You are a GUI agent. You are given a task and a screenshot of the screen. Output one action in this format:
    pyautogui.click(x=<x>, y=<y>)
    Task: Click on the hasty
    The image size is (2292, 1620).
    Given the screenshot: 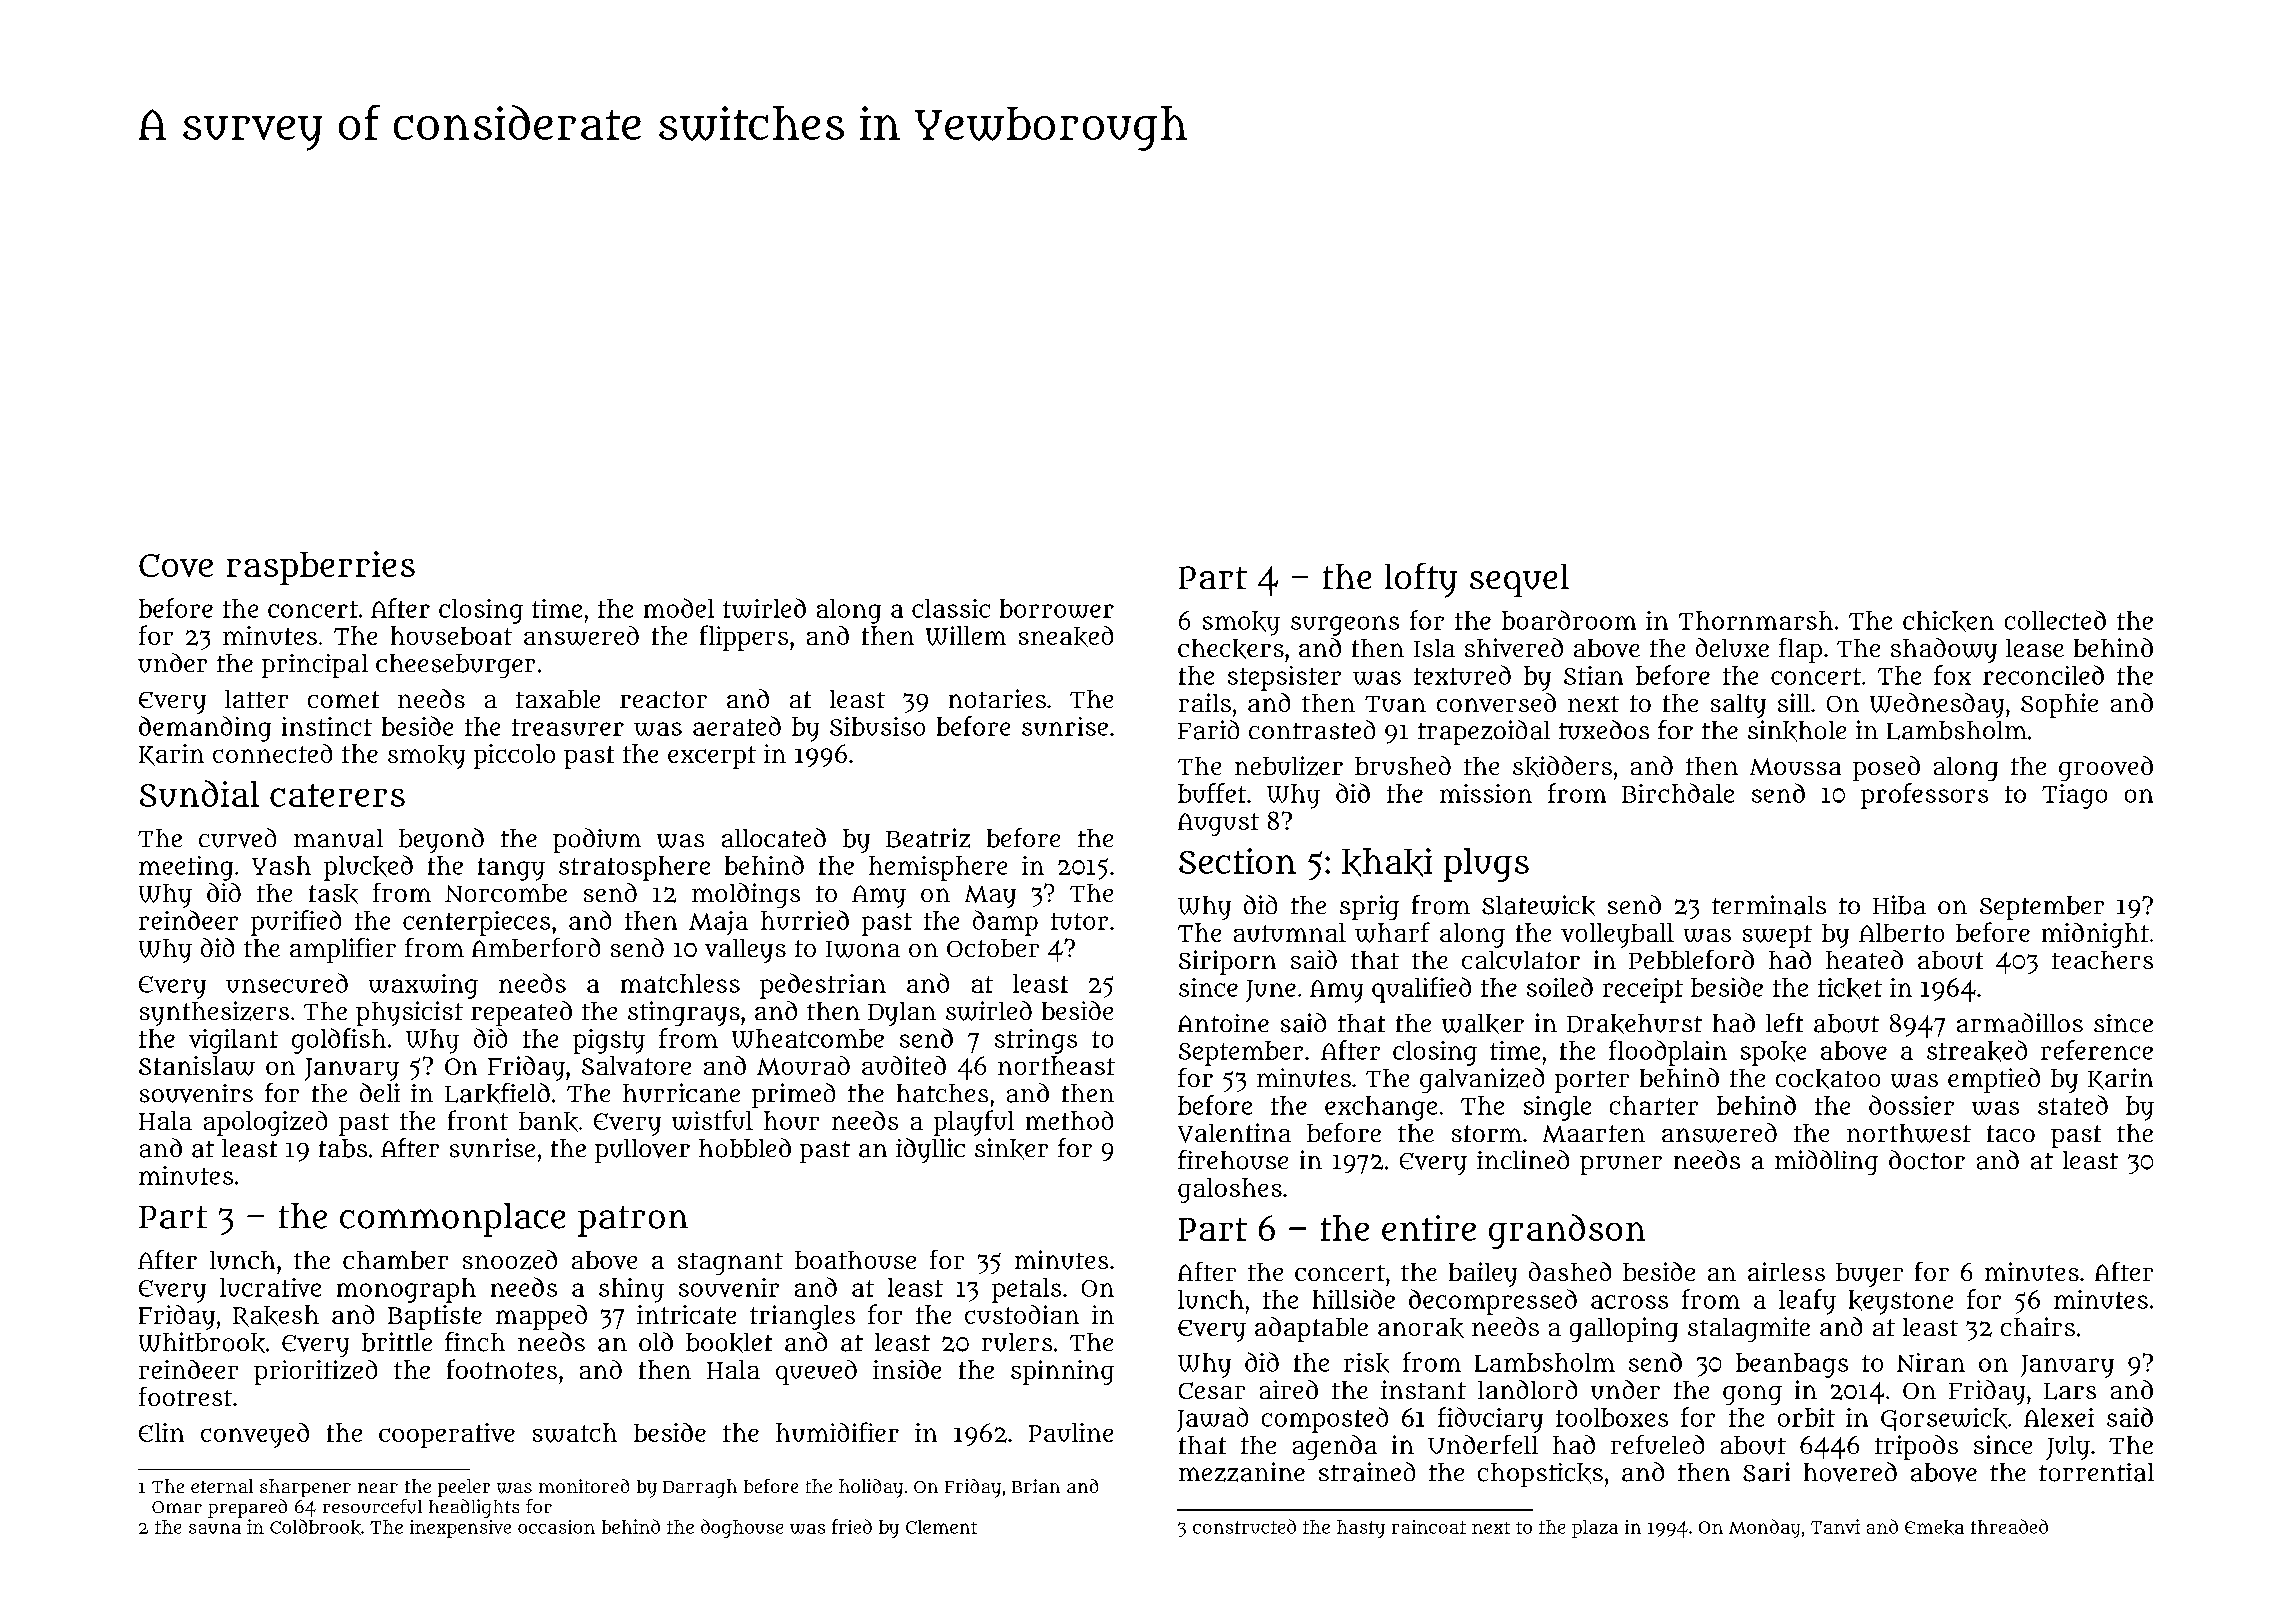 What is the action you would take?
    pyautogui.click(x=1361, y=1529)
